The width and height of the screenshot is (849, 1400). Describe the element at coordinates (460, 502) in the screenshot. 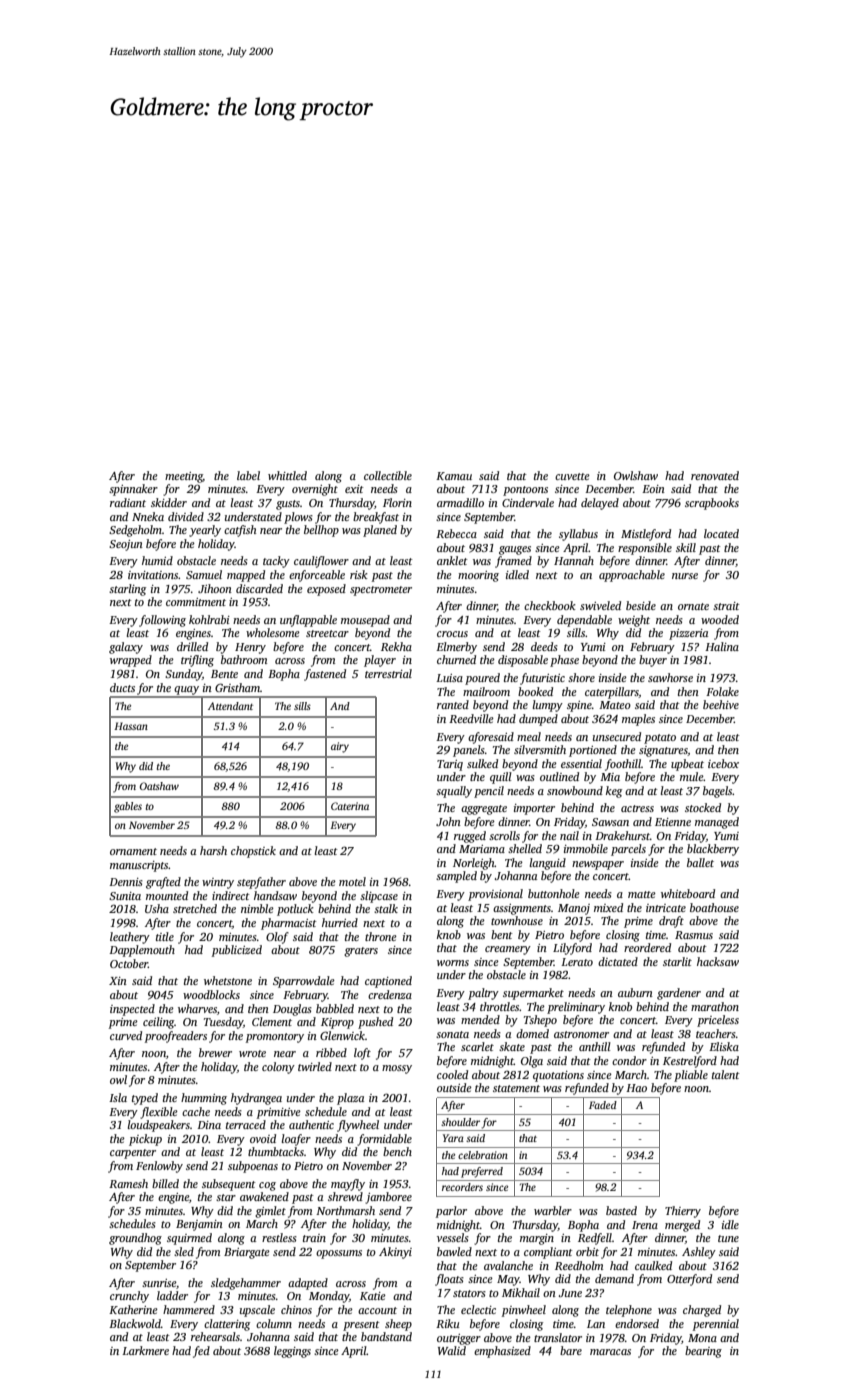

I see `armadillo` at that location.
